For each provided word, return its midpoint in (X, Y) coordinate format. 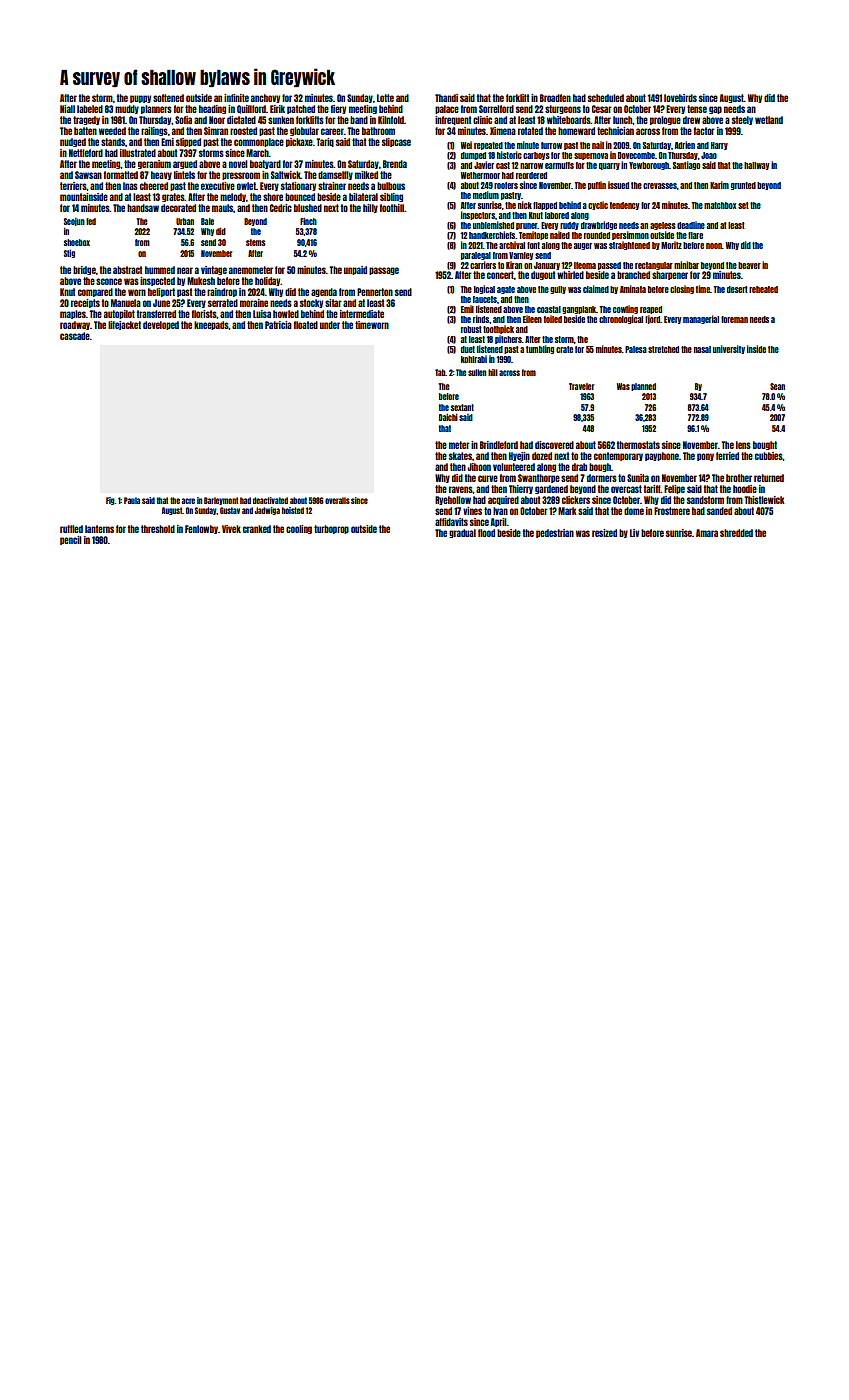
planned (643, 387)
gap (715, 110)
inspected (157, 281)
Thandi (446, 98)
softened (168, 98)
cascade (75, 336)
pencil (71, 540)
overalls (337, 500)
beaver (749, 265)
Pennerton (375, 292)
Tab (440, 372)
